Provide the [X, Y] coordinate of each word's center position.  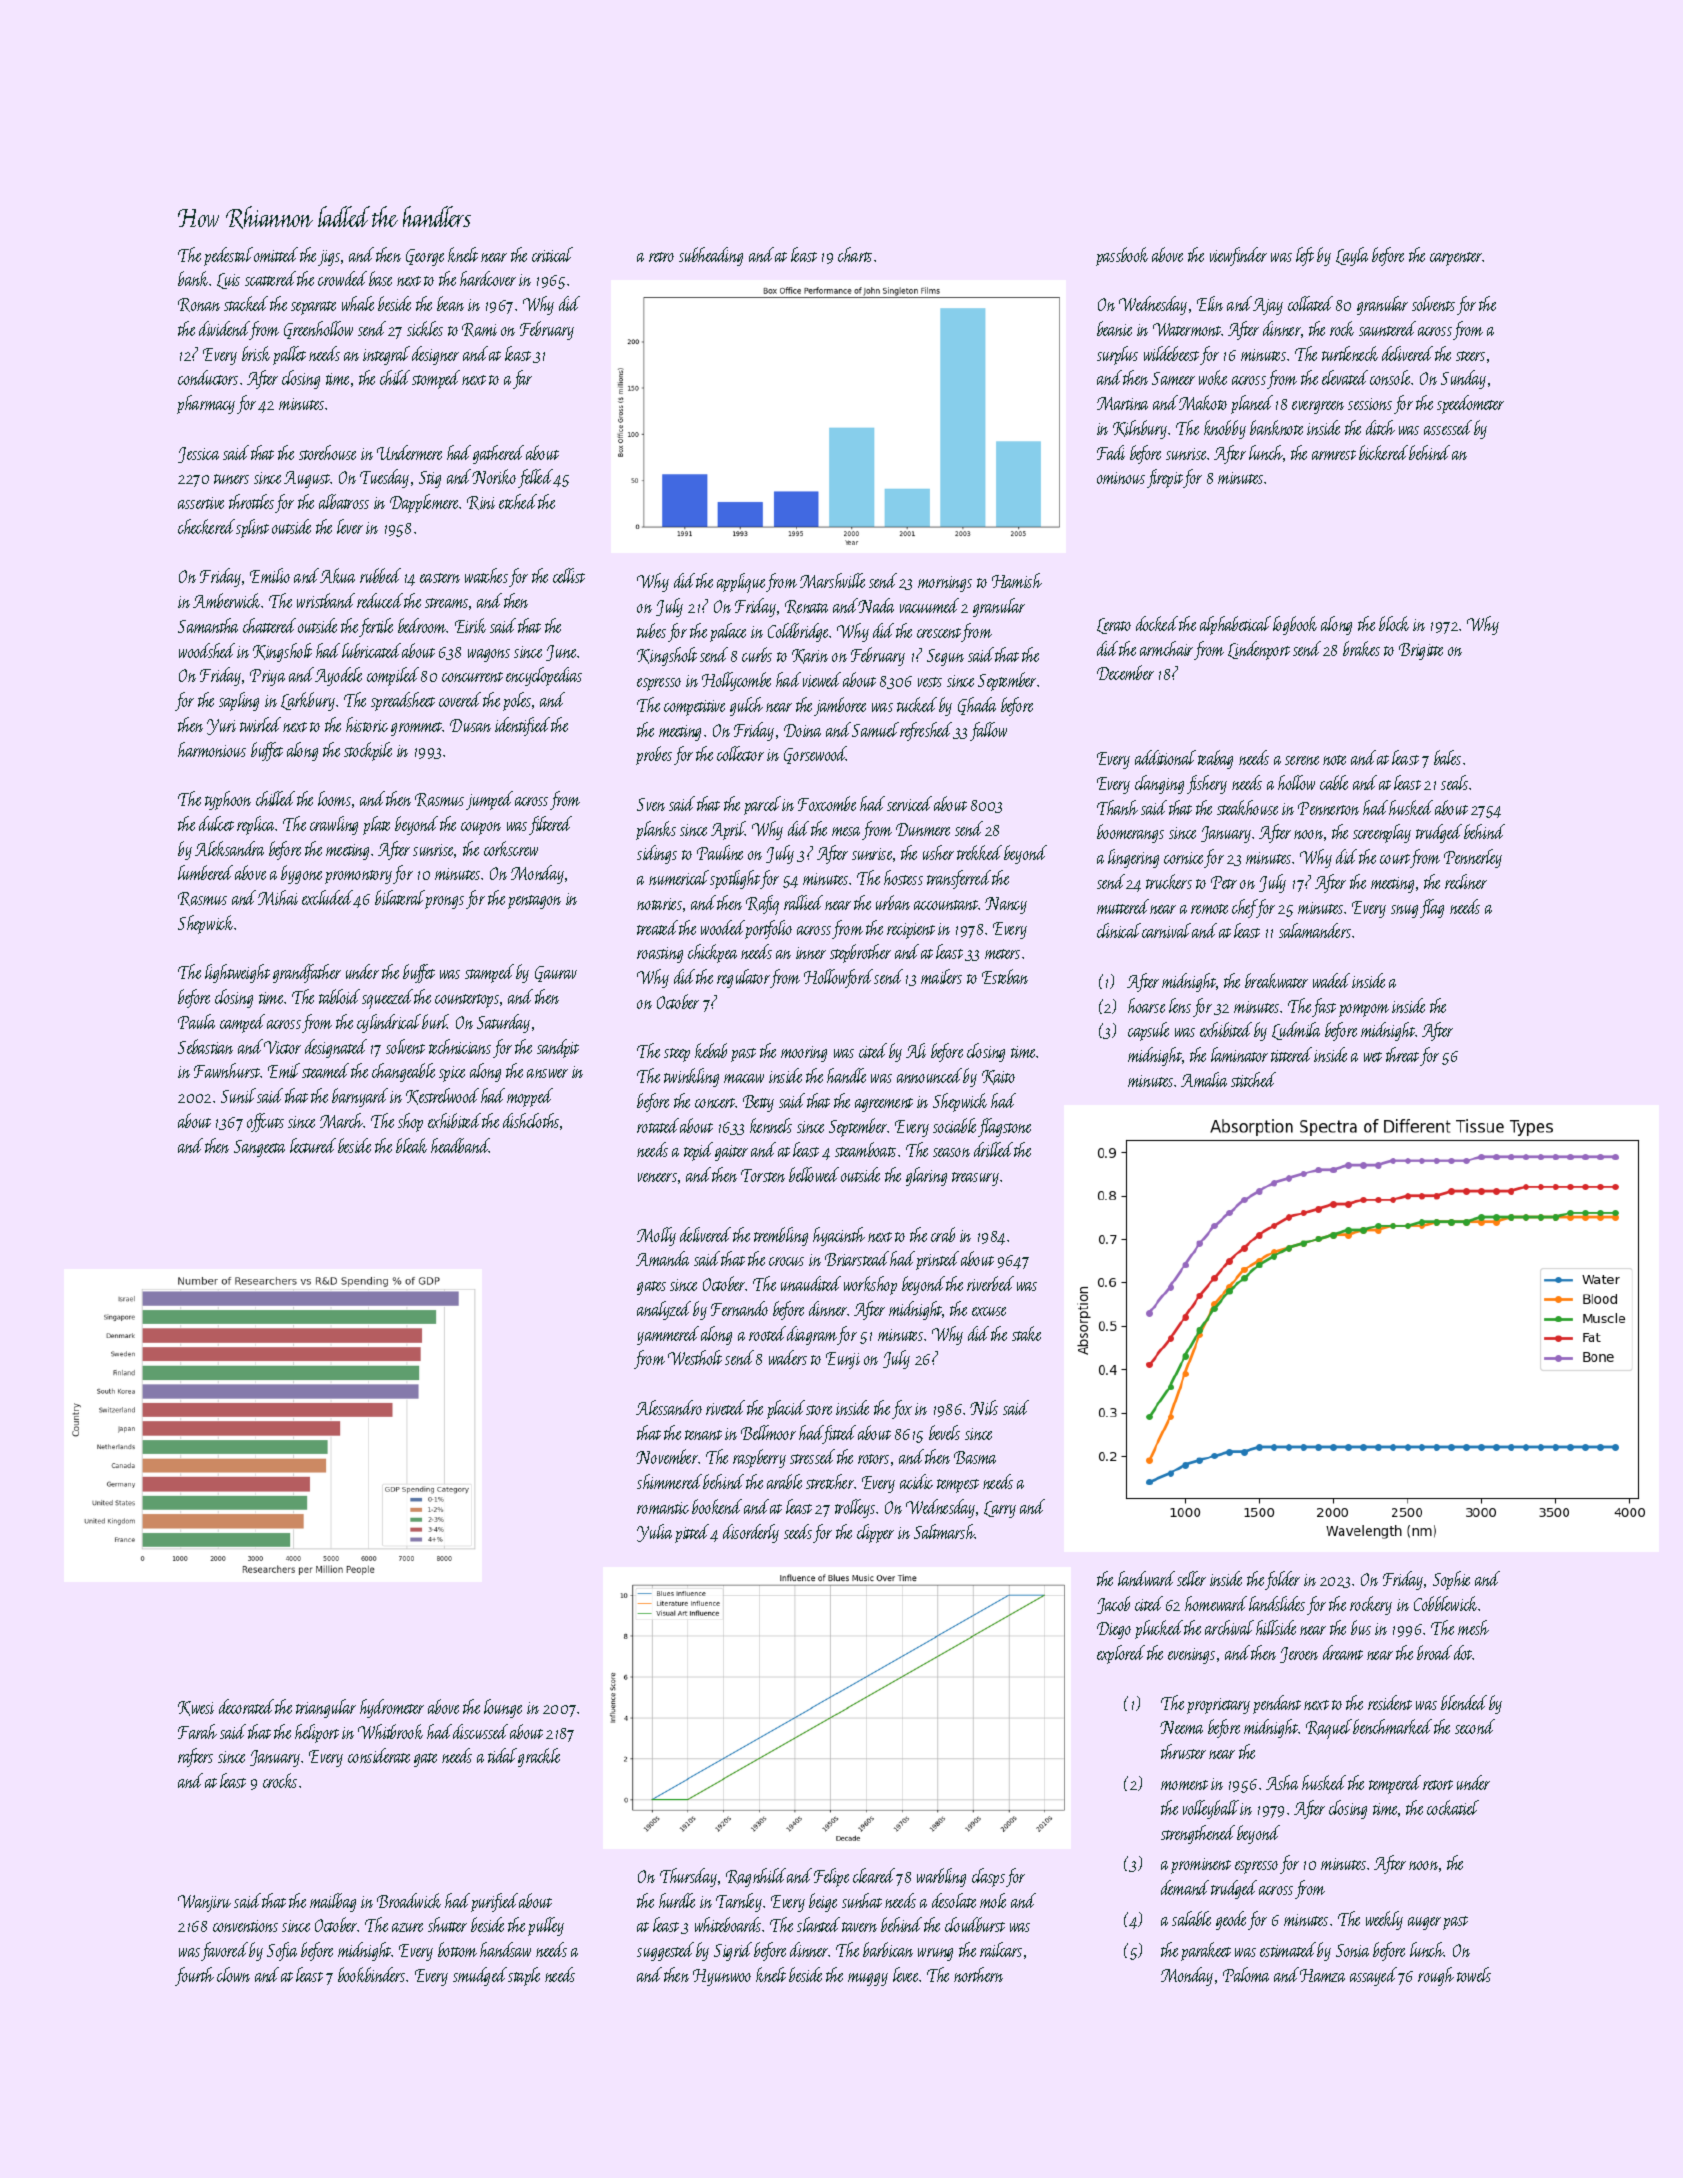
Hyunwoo [722, 1977]
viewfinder [1238, 256]
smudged [480, 1976]
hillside [1276, 1627]
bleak [411, 1145]
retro [661, 257]
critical [552, 254]
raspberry [759, 1458]
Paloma [1246, 1974]
